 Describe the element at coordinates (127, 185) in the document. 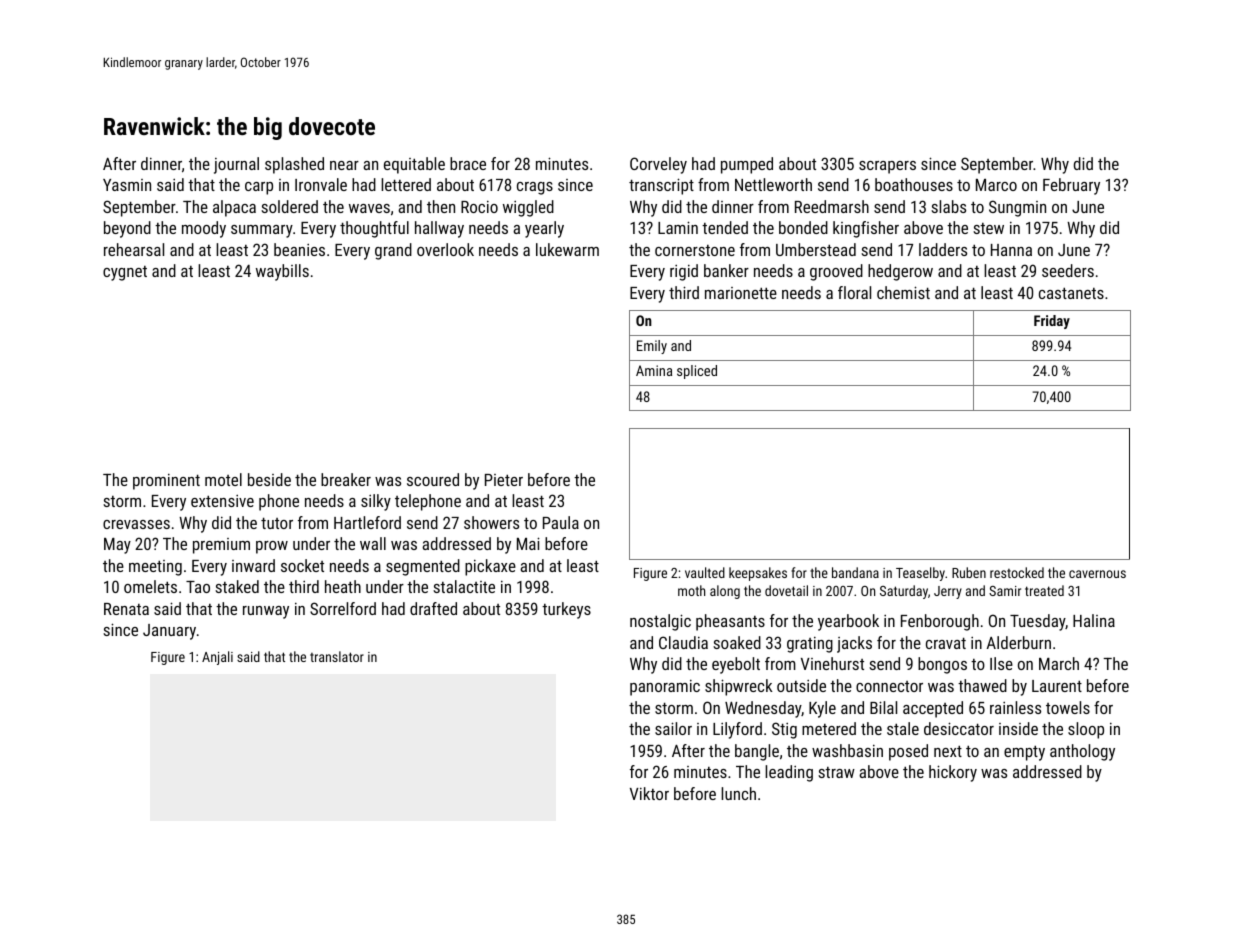

I see `Yasmin` at that location.
